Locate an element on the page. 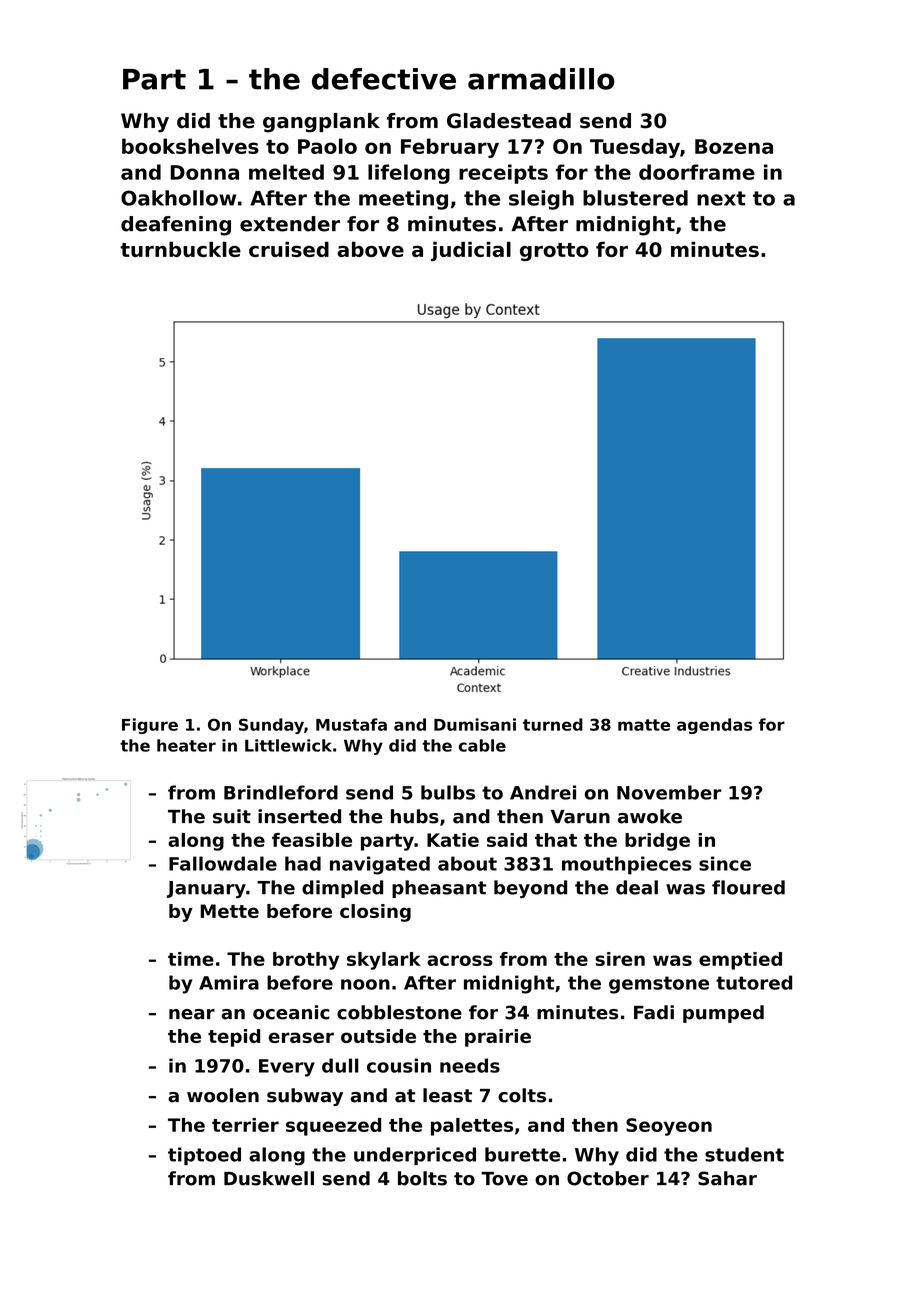 This document has height=1311, width=924. Littlewick is located at coordinates (288, 745).
